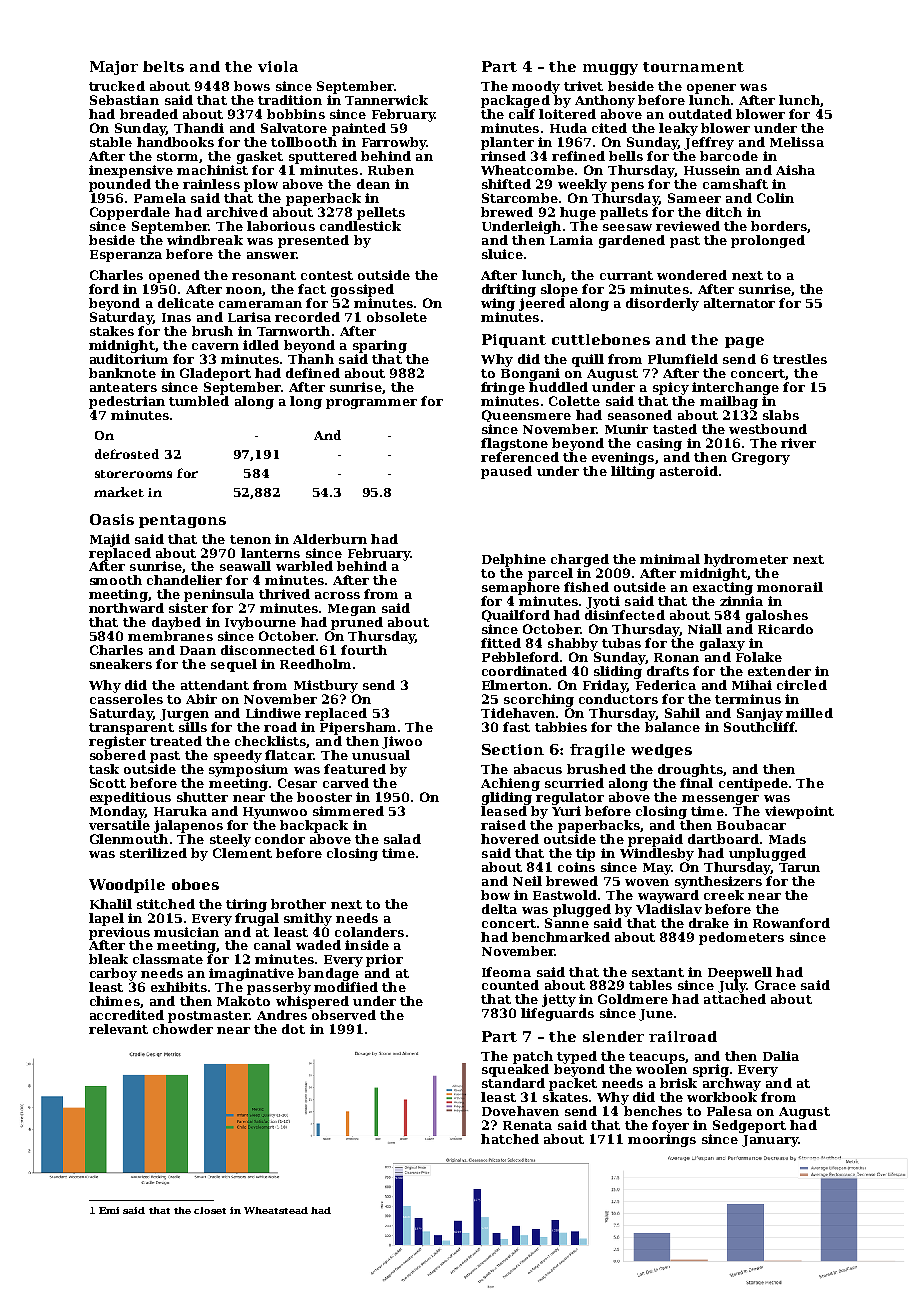 Image resolution: width=924 pixels, height=1308 pixels. What do you see at coordinates (344, 1015) in the page?
I see `observed` at bounding box center [344, 1015].
